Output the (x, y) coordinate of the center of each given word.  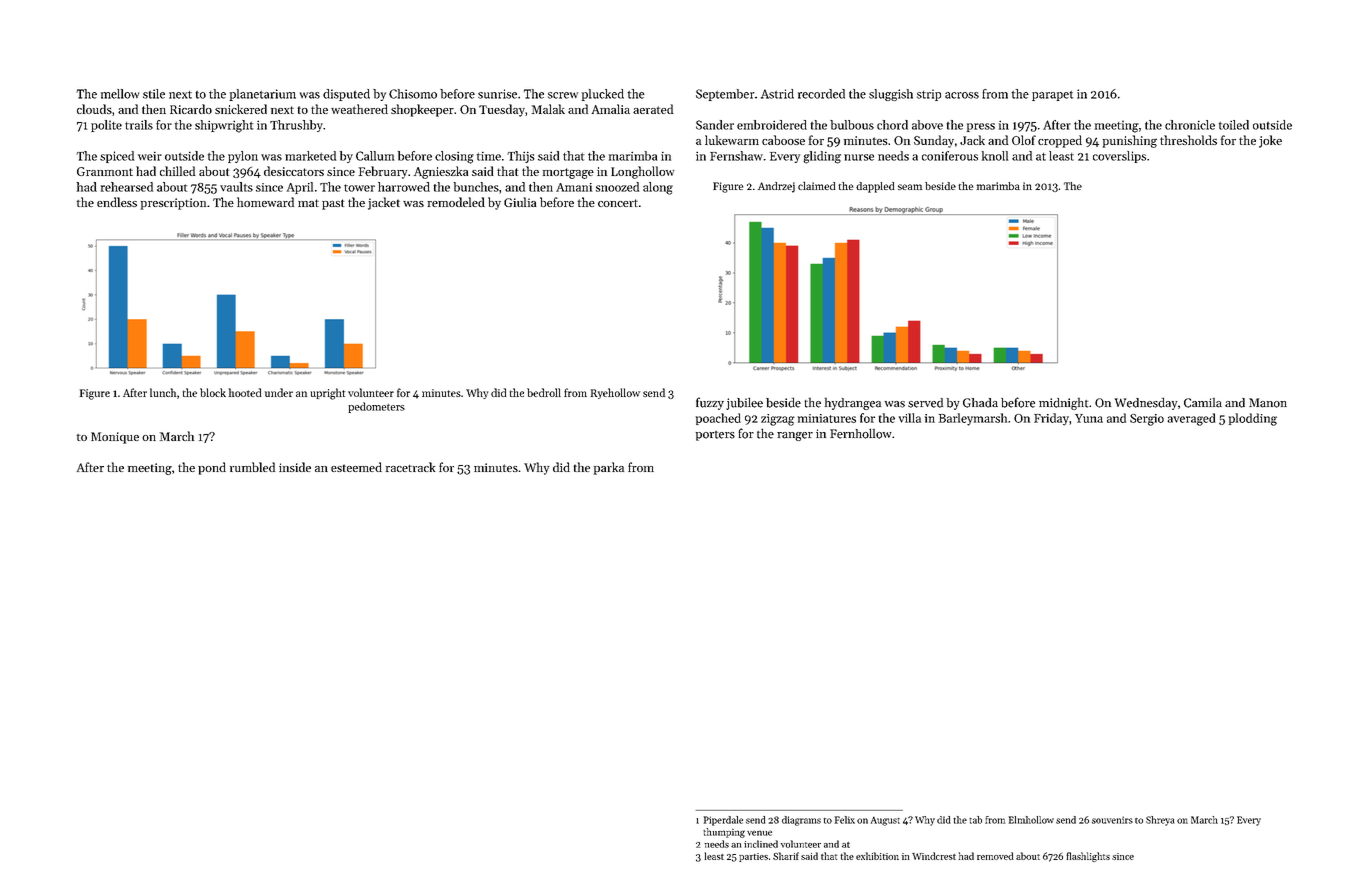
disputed (346, 95)
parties (753, 857)
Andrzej (776, 187)
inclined (761, 844)
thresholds (1188, 140)
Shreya (1160, 821)
